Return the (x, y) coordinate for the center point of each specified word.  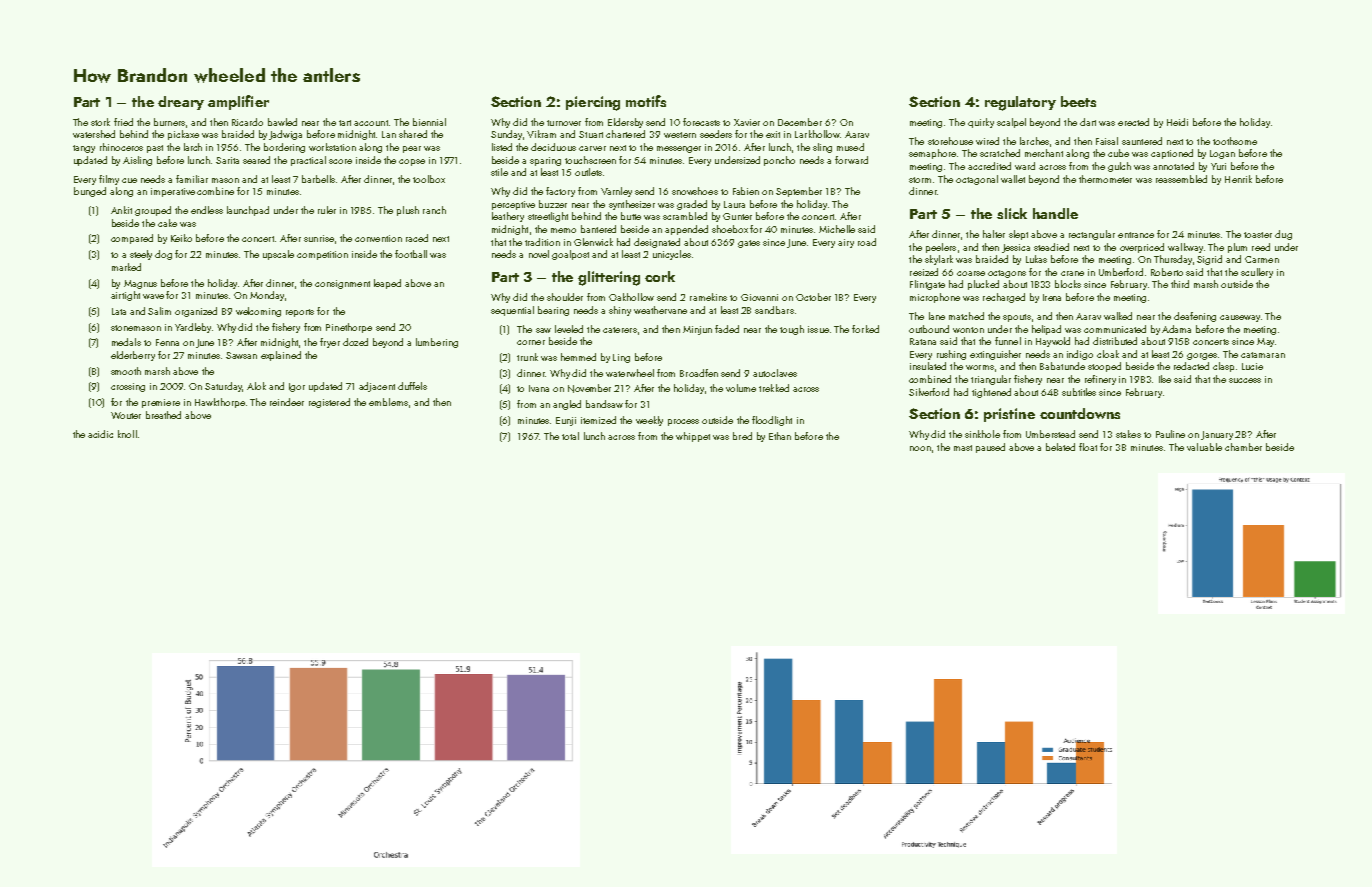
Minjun (697, 330)
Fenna (167, 342)
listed (502, 147)
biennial (429, 122)
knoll (127, 434)
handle (1055, 213)
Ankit (121, 210)
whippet (693, 437)
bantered (598, 229)
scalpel (1011, 123)
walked (1118, 316)
